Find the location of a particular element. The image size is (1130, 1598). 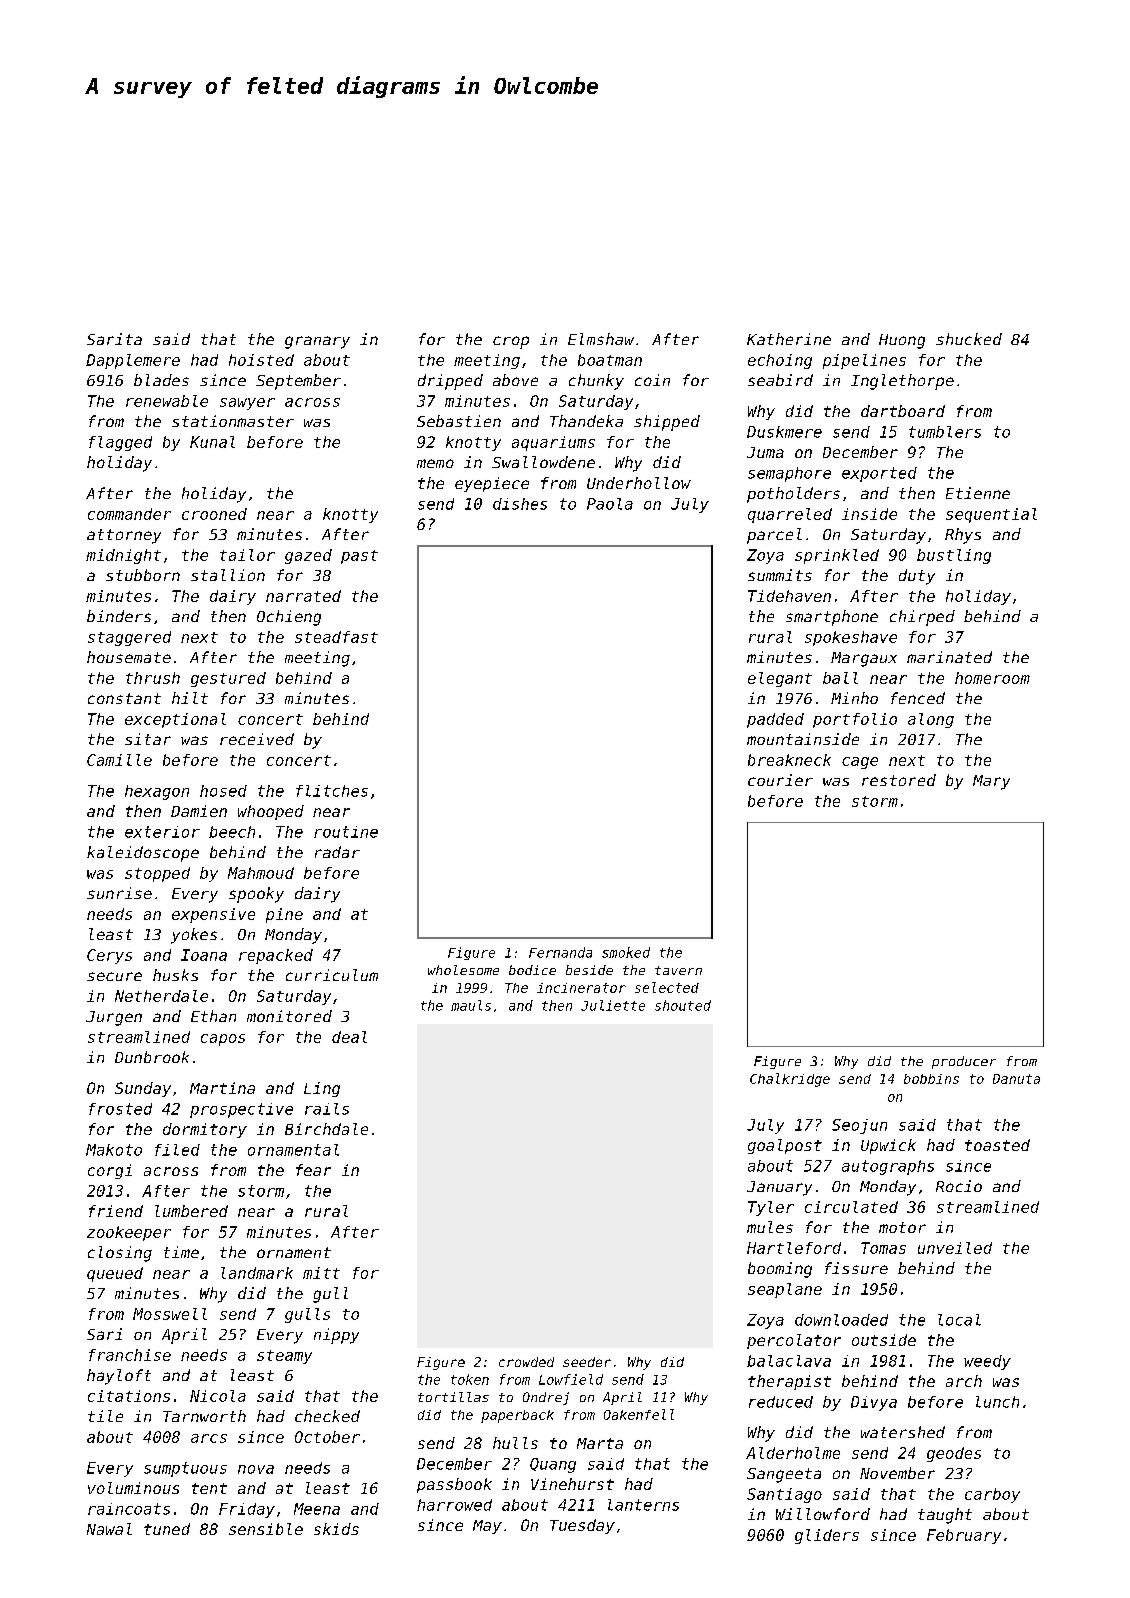

Etienne is located at coordinates (978, 493).
